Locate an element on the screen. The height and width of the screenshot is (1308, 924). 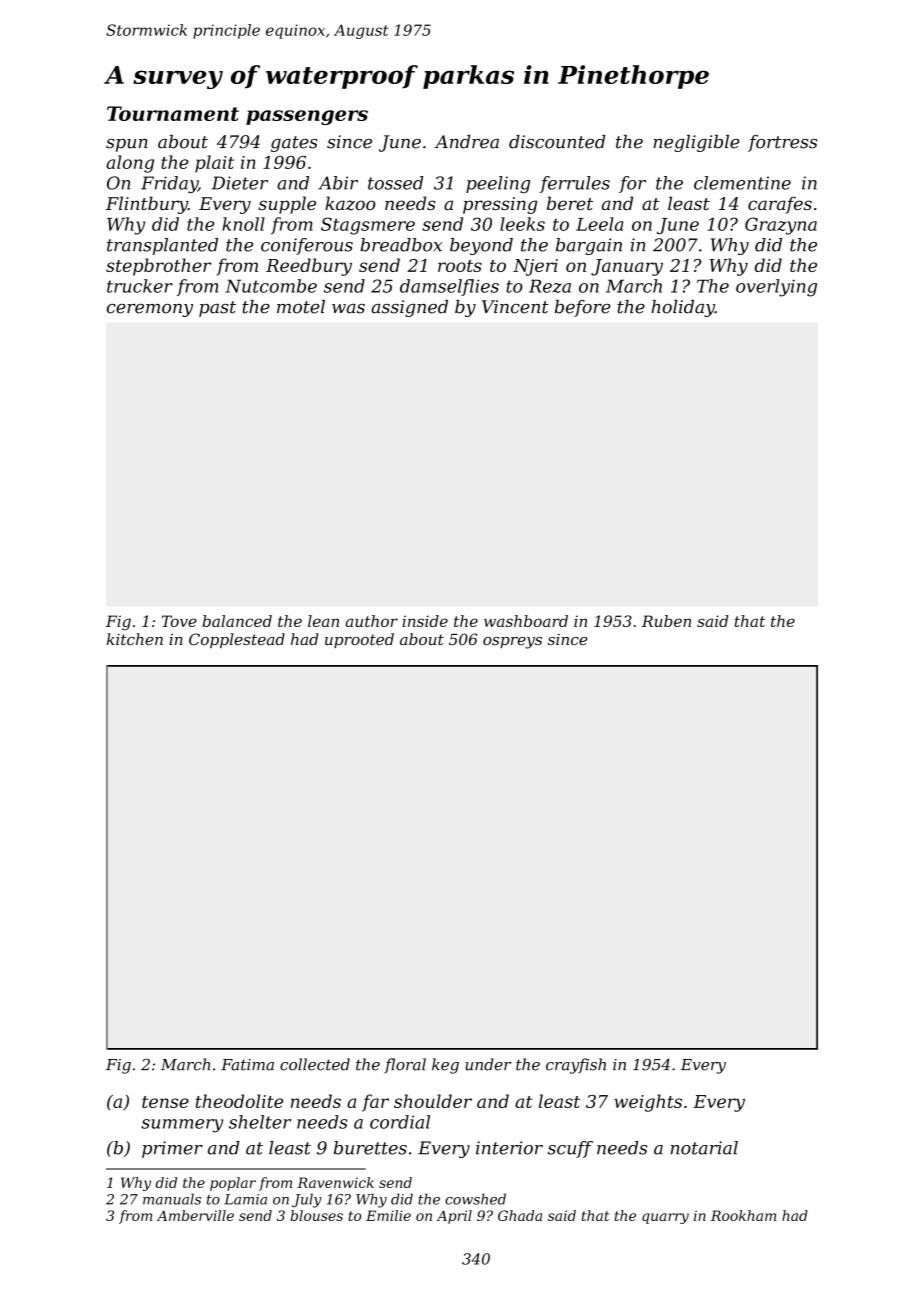
Rookham is located at coordinates (743, 1215).
